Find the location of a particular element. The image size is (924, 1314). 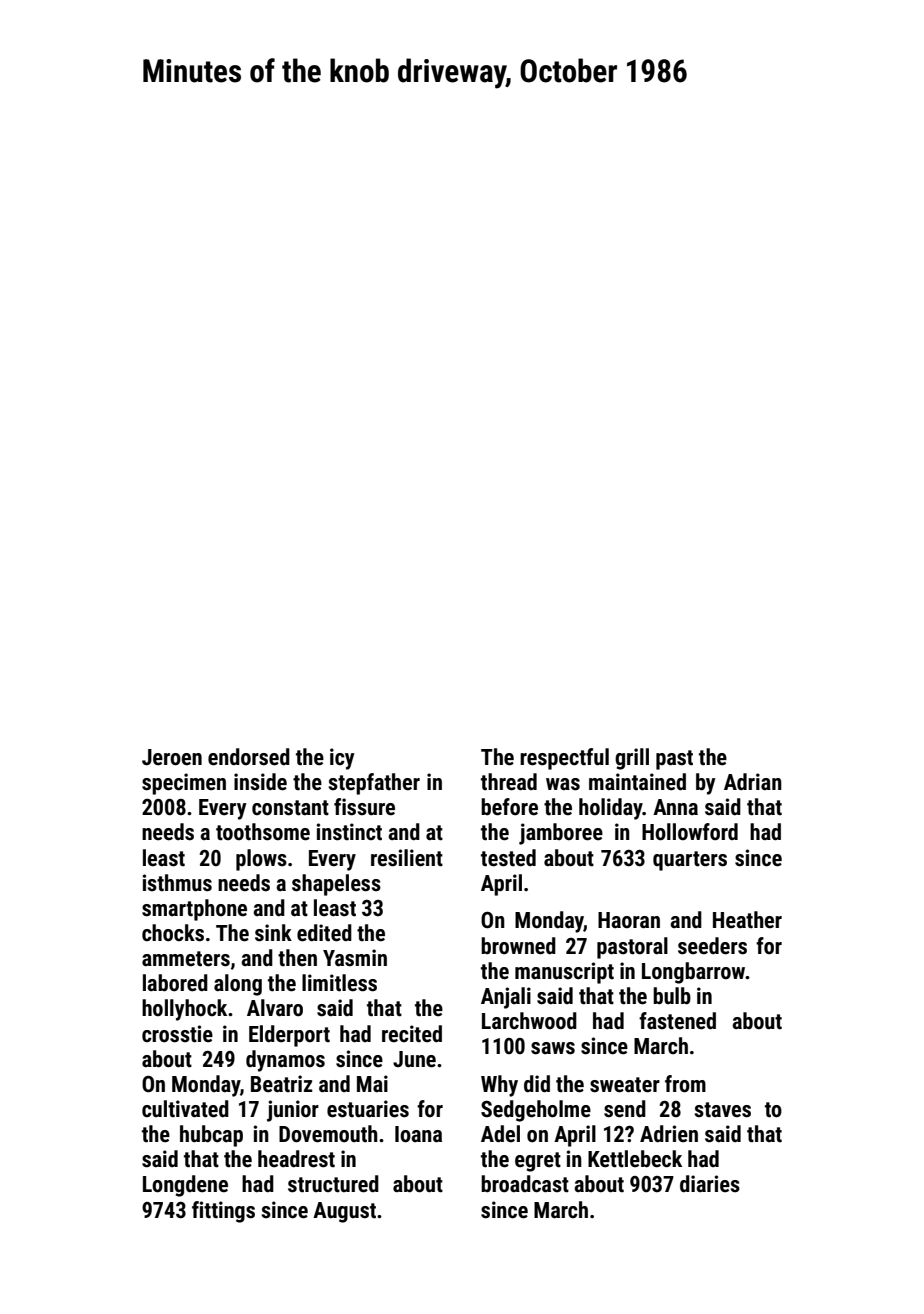

seeders is located at coordinates (712, 946).
